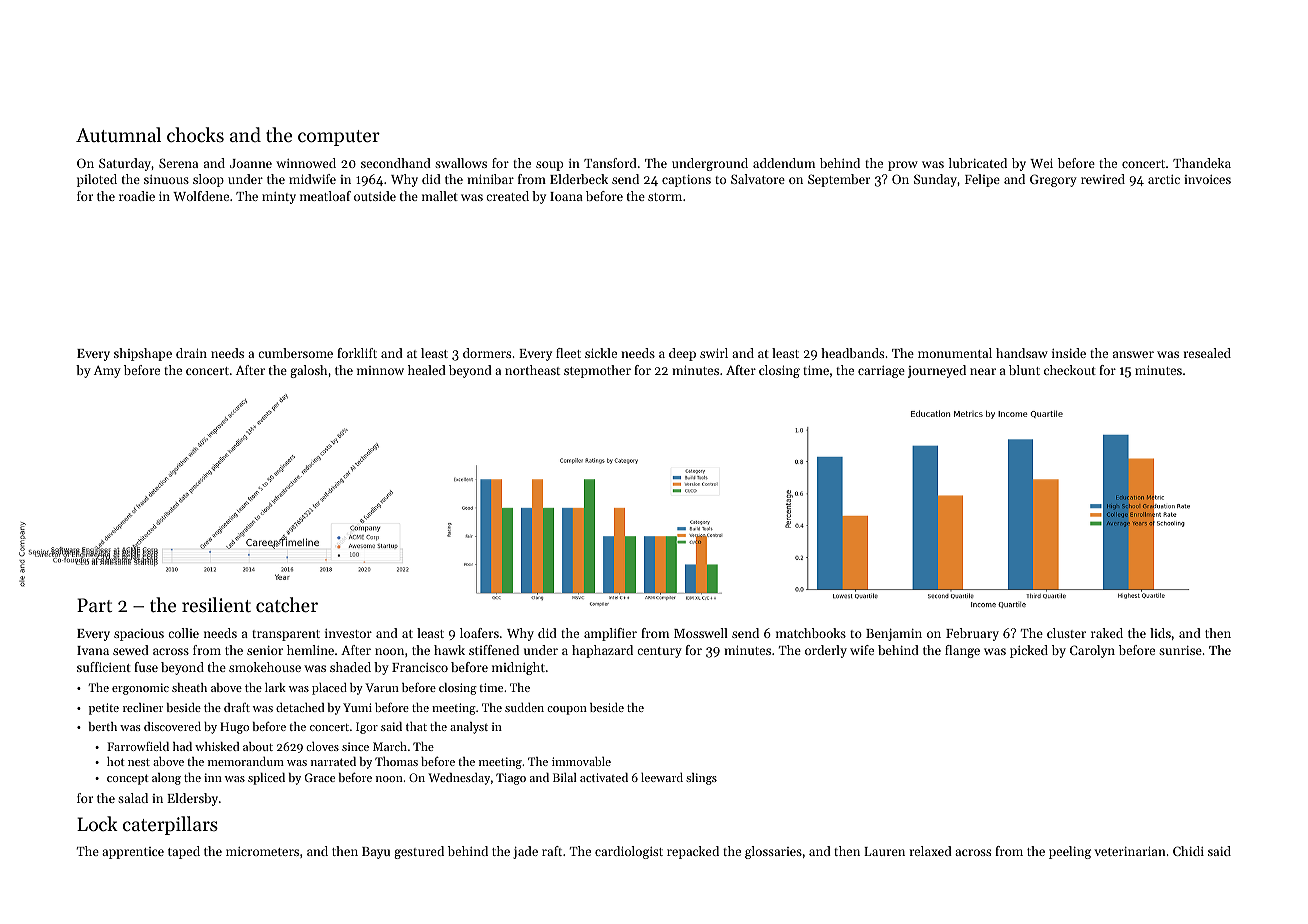  Describe the element at coordinates (581, 761) in the document. I see `immovable` at that location.
